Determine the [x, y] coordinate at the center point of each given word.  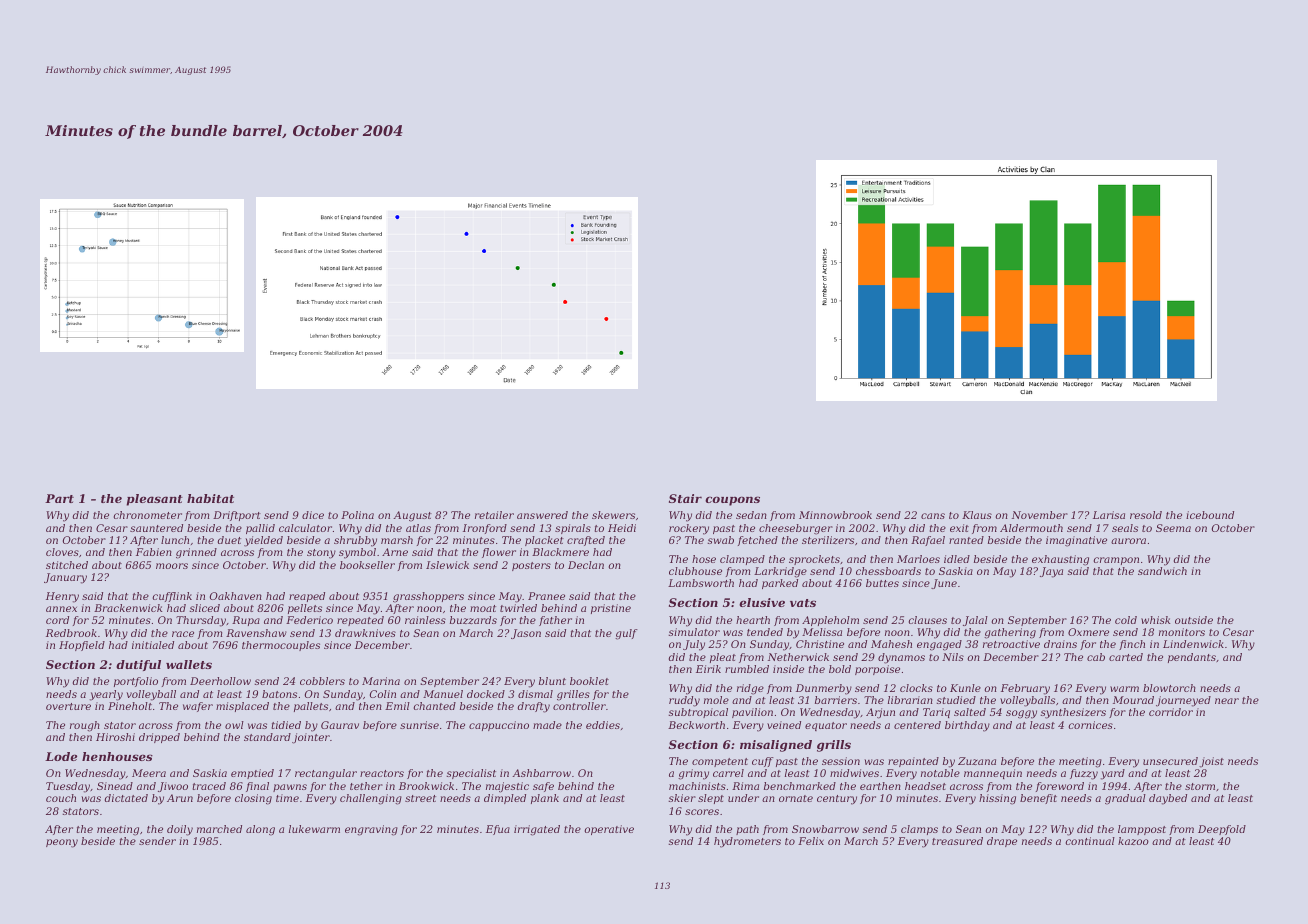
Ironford [485, 529]
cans [933, 516]
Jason [526, 634]
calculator [305, 528]
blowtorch [1169, 688]
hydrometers [747, 842]
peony [62, 843]
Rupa [246, 621]
